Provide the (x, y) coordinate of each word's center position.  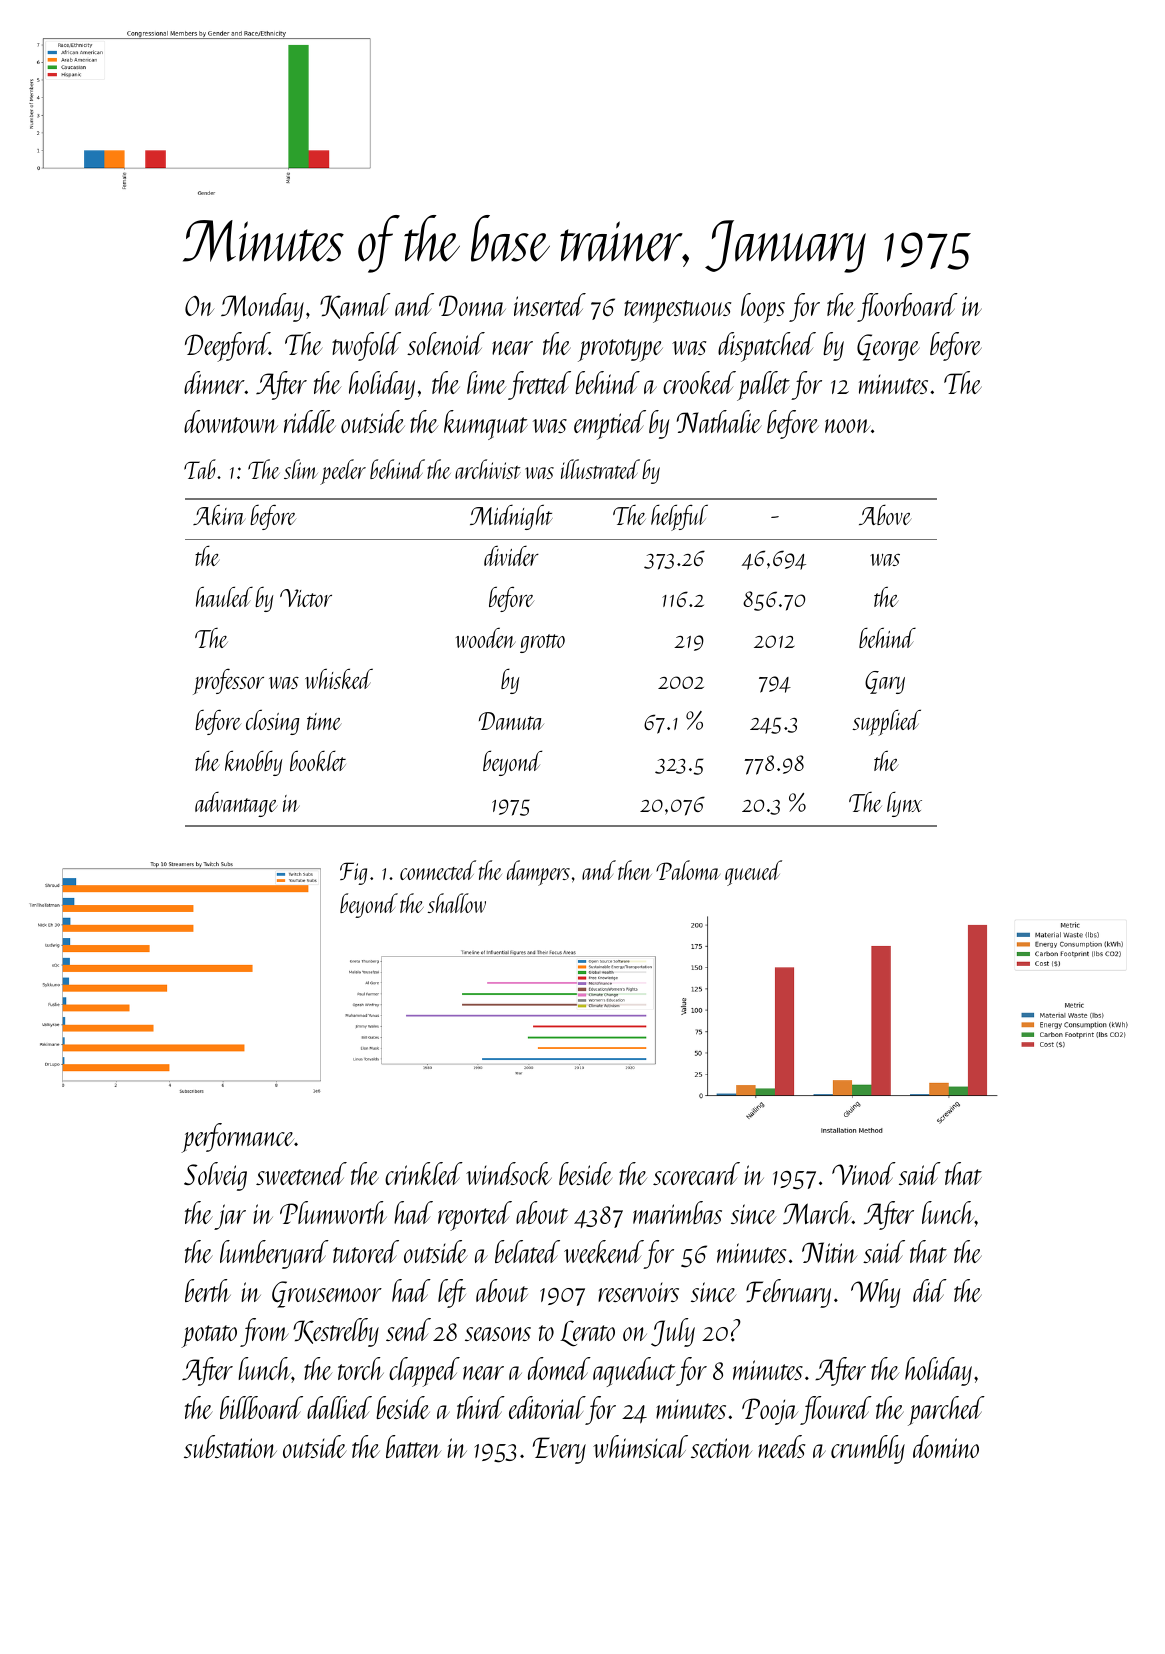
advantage (236, 804)
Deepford (227, 347)
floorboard (907, 307)
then (635, 870)
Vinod (864, 1173)
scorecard (696, 1173)
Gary (885, 682)
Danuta (511, 721)
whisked (339, 679)
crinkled (424, 1173)
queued (753, 873)
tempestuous (677, 311)
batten (413, 1446)
